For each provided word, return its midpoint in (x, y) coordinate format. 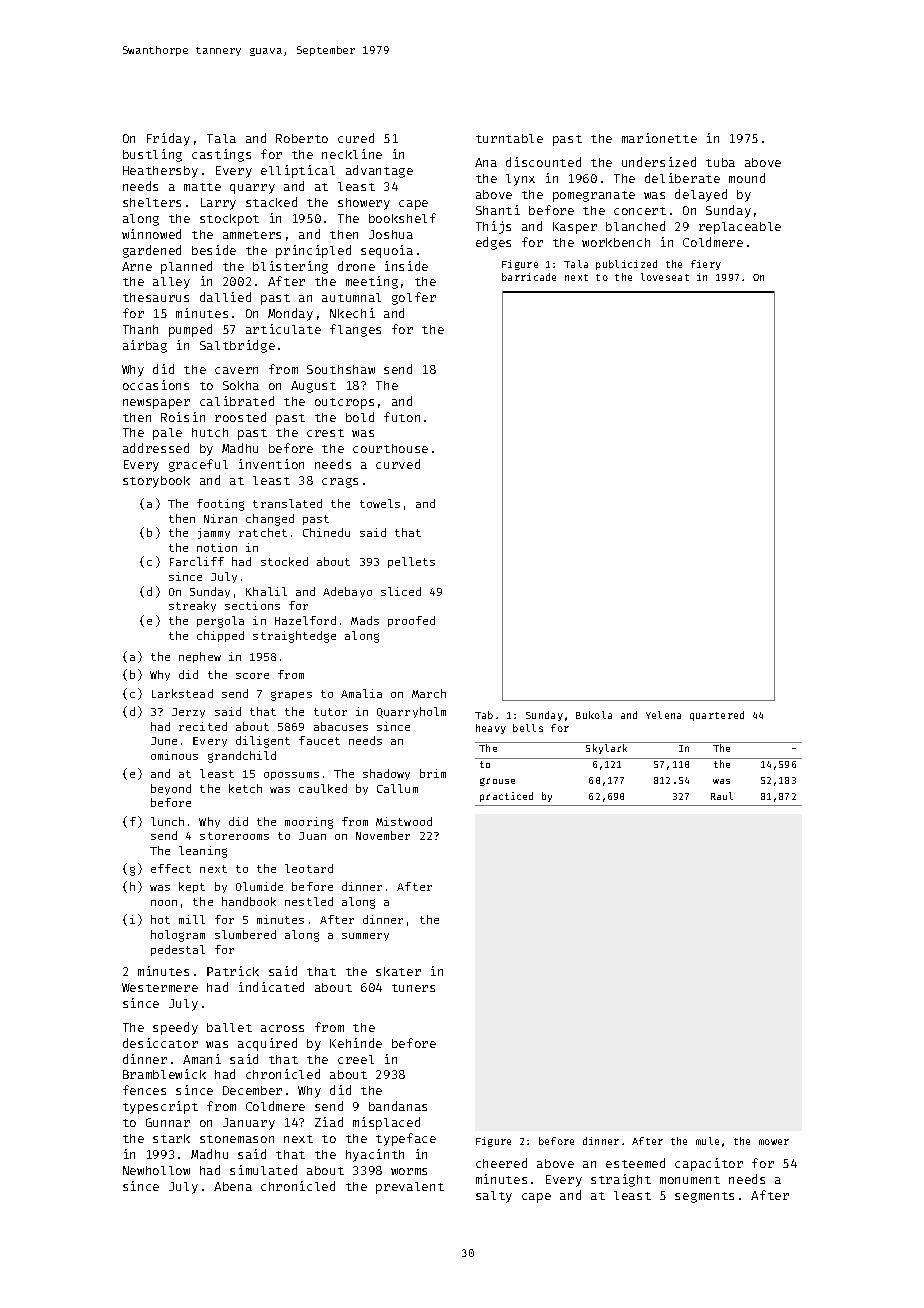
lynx (520, 180)
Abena (233, 1186)
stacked (271, 202)
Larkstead (182, 693)
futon (402, 417)
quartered (717, 716)
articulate (283, 329)
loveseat (665, 277)
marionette (659, 138)
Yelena (663, 715)
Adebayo (347, 592)
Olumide (259, 886)
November (383, 835)
